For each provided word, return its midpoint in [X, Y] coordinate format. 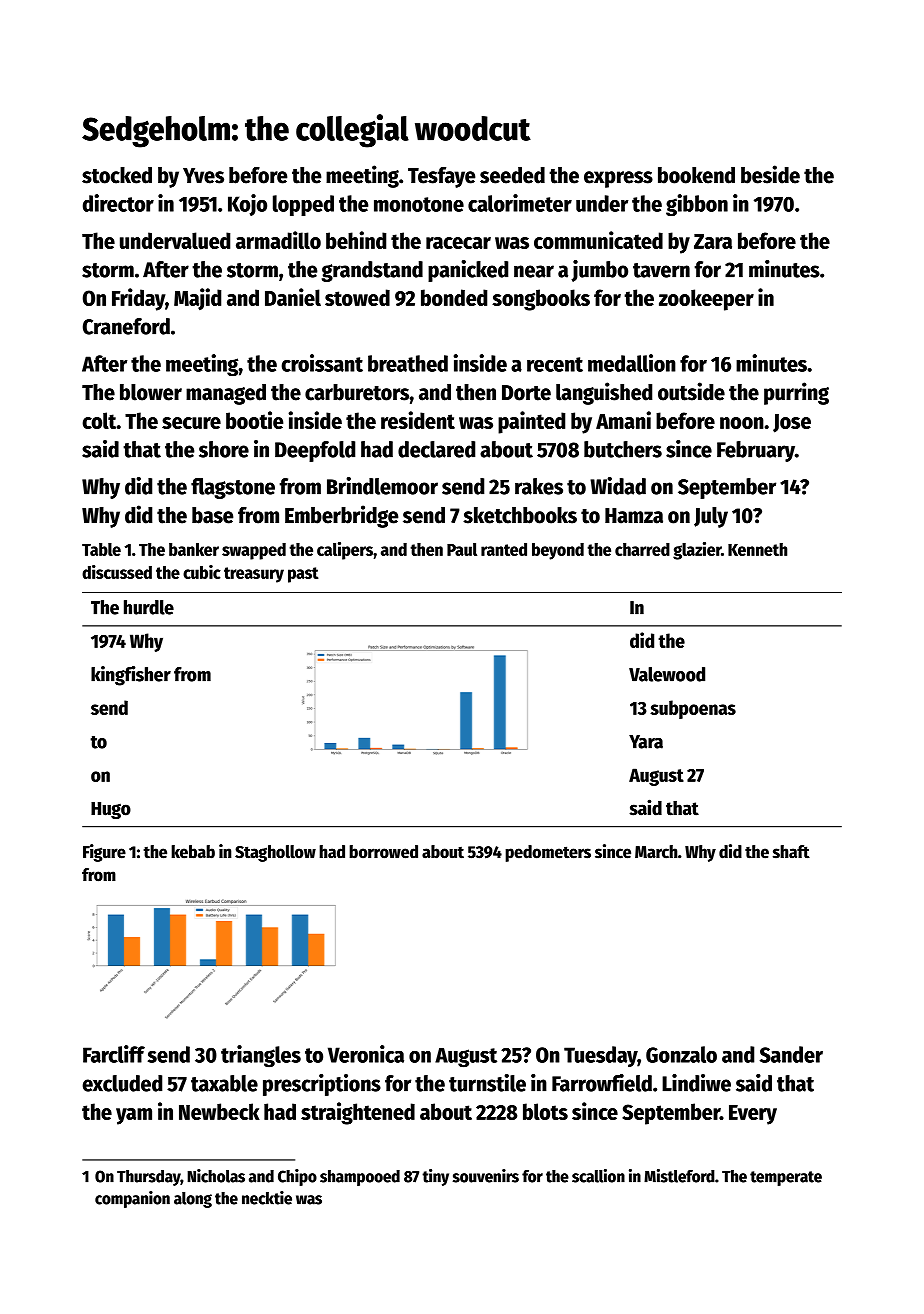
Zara [713, 241]
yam [134, 1116]
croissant [322, 363]
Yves [203, 176]
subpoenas [693, 709]
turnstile [487, 1083]
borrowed [383, 852]
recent [555, 364]
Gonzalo [681, 1054]
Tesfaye [441, 177]
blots [545, 1111]
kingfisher [131, 676]
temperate [786, 1178]
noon [742, 423]
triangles [261, 1056]
